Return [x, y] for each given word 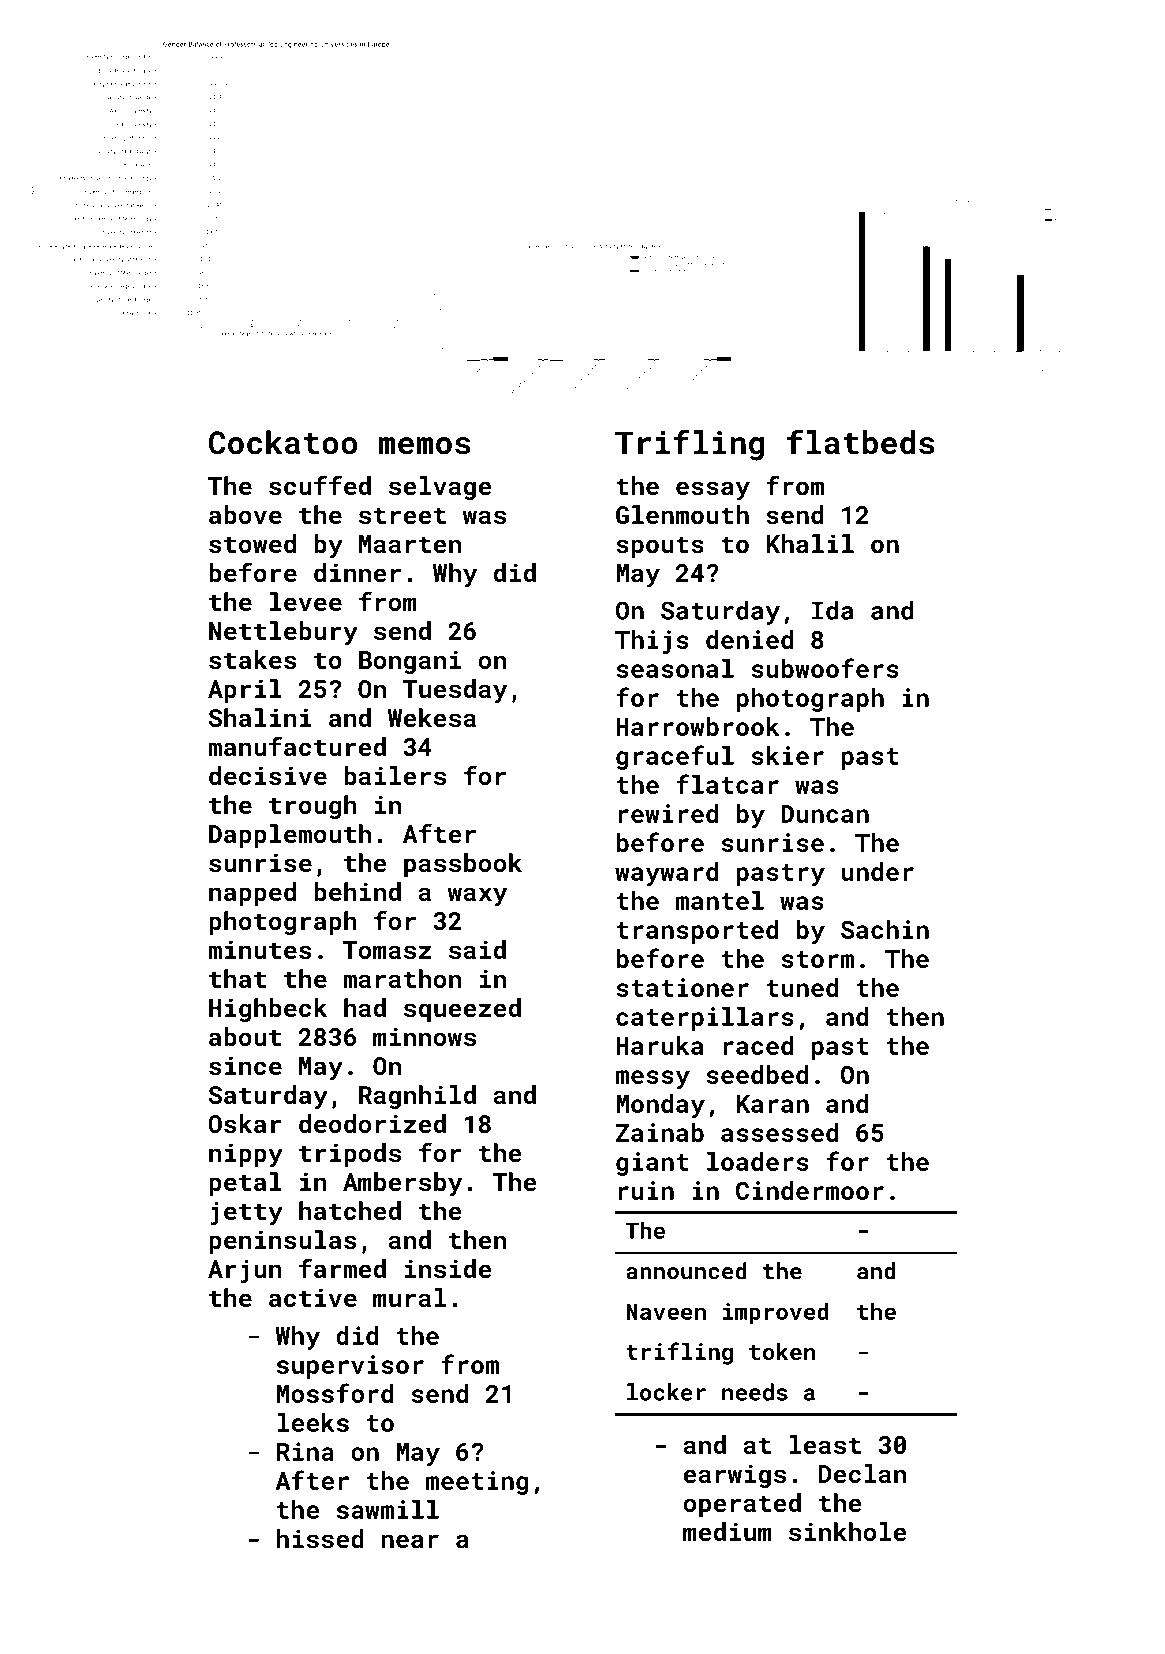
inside [448, 1268]
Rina [305, 1451]
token [782, 1351]
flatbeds [861, 442]
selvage [440, 488]
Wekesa [432, 717]
